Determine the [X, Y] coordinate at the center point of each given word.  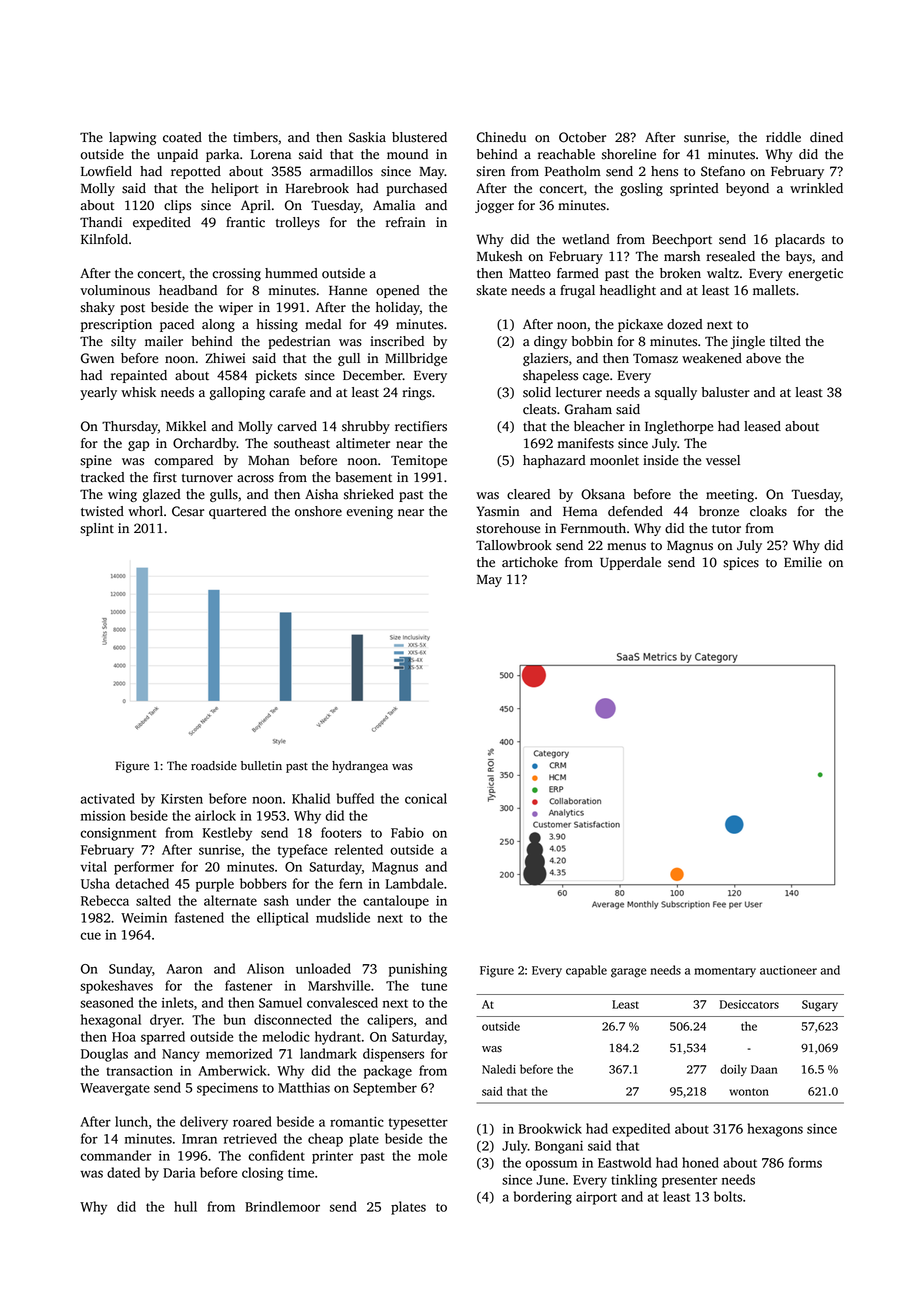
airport [596, 1198]
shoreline [629, 154]
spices [741, 563]
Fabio [407, 832]
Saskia [367, 137]
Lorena [271, 155]
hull [185, 1206]
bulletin [261, 766]
